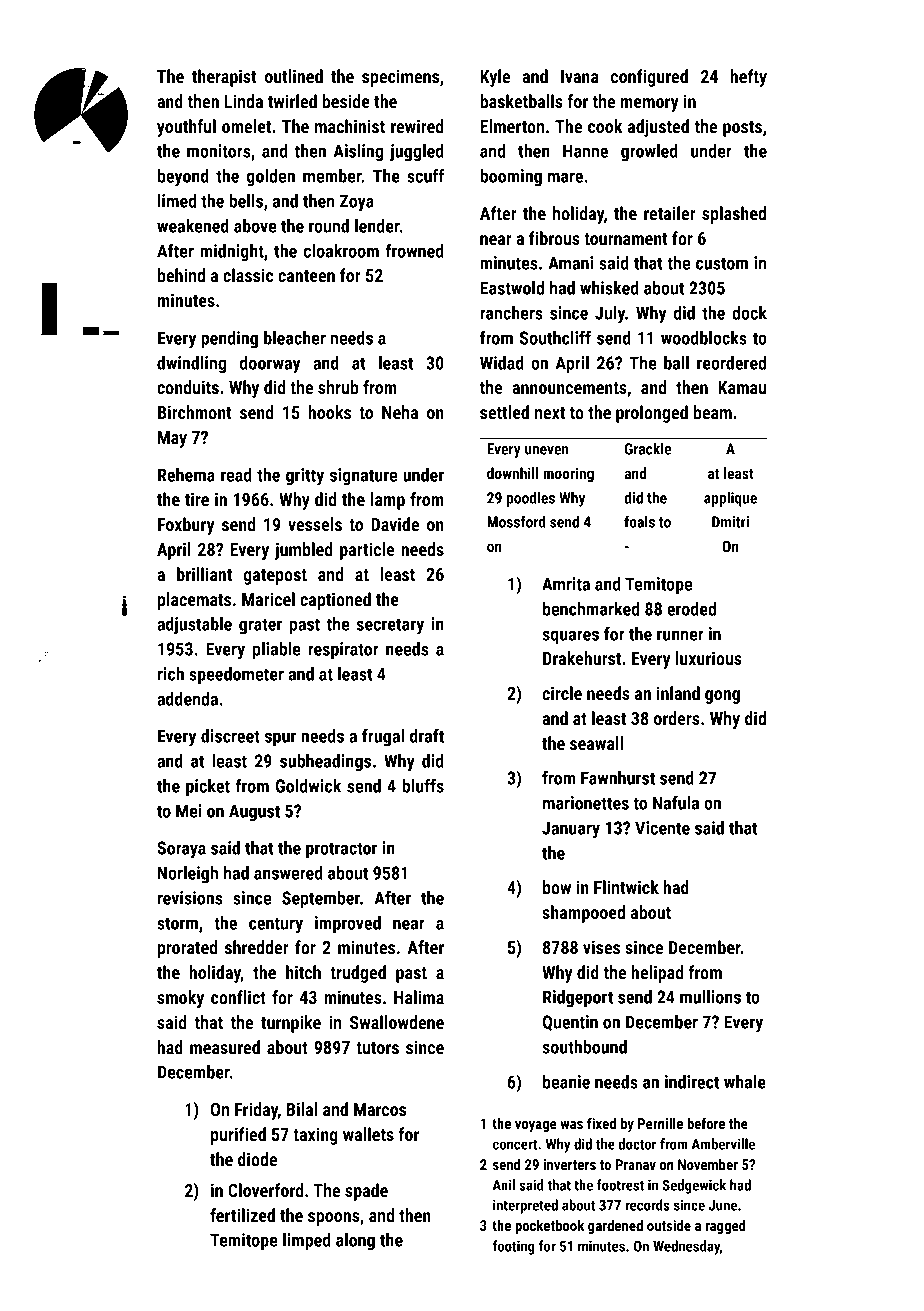 Image resolution: width=924 pixels, height=1311 pixels. Describe the element at coordinates (566, 584) in the screenshot. I see `Amrita` at that location.
